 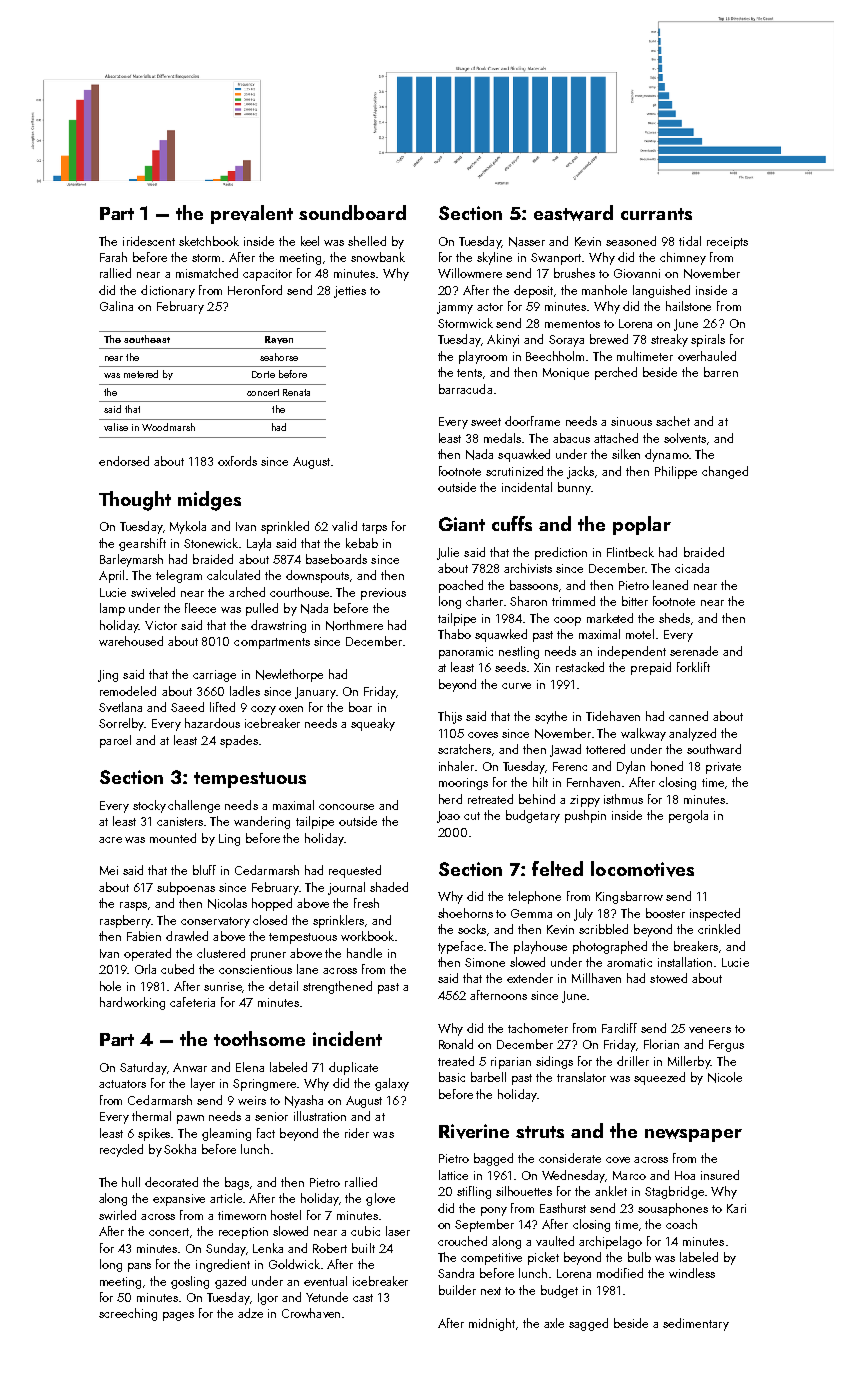 I want to click on Svetlana, so click(x=120, y=707).
